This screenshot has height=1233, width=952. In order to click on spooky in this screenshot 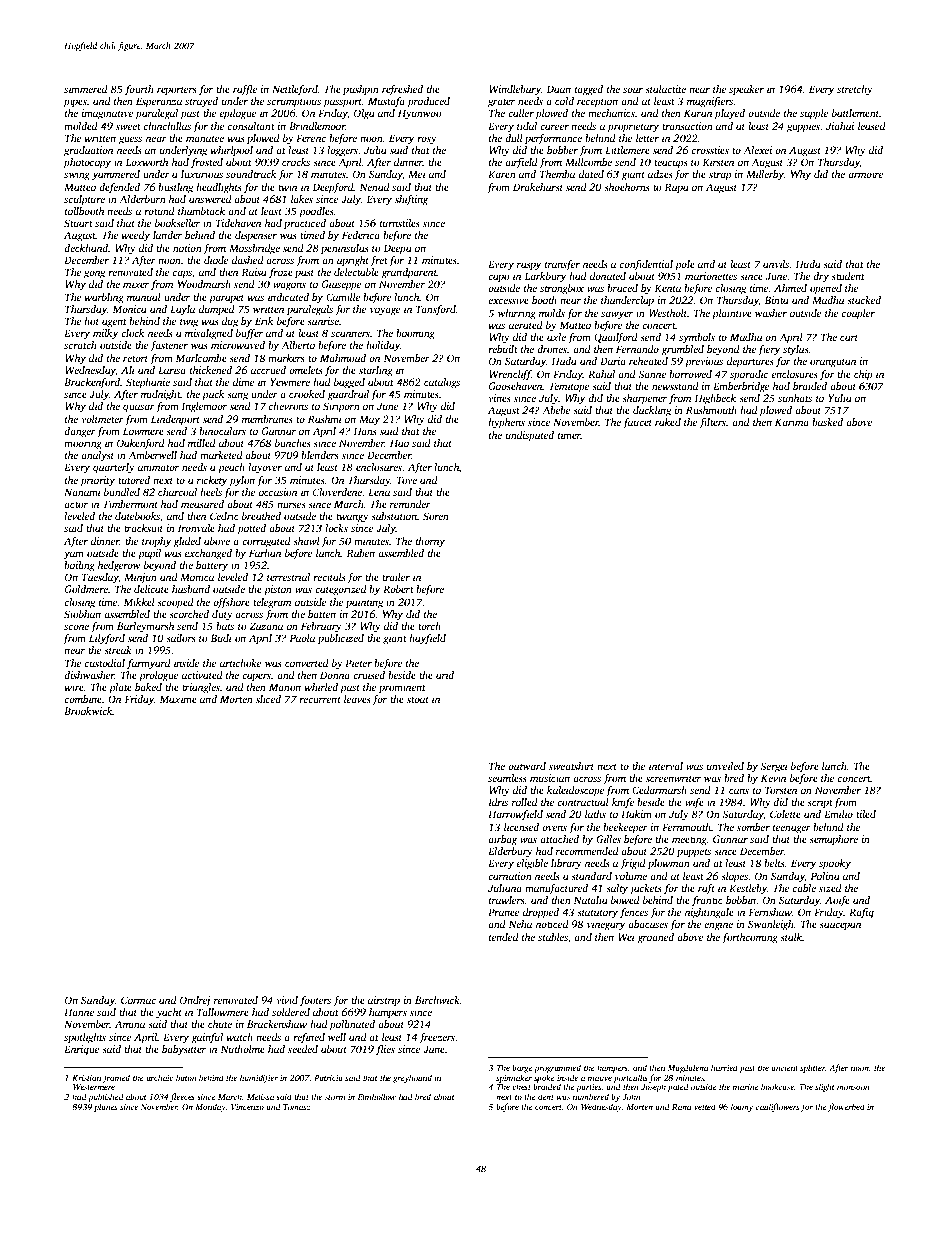, I will do `click(835, 864)`.
